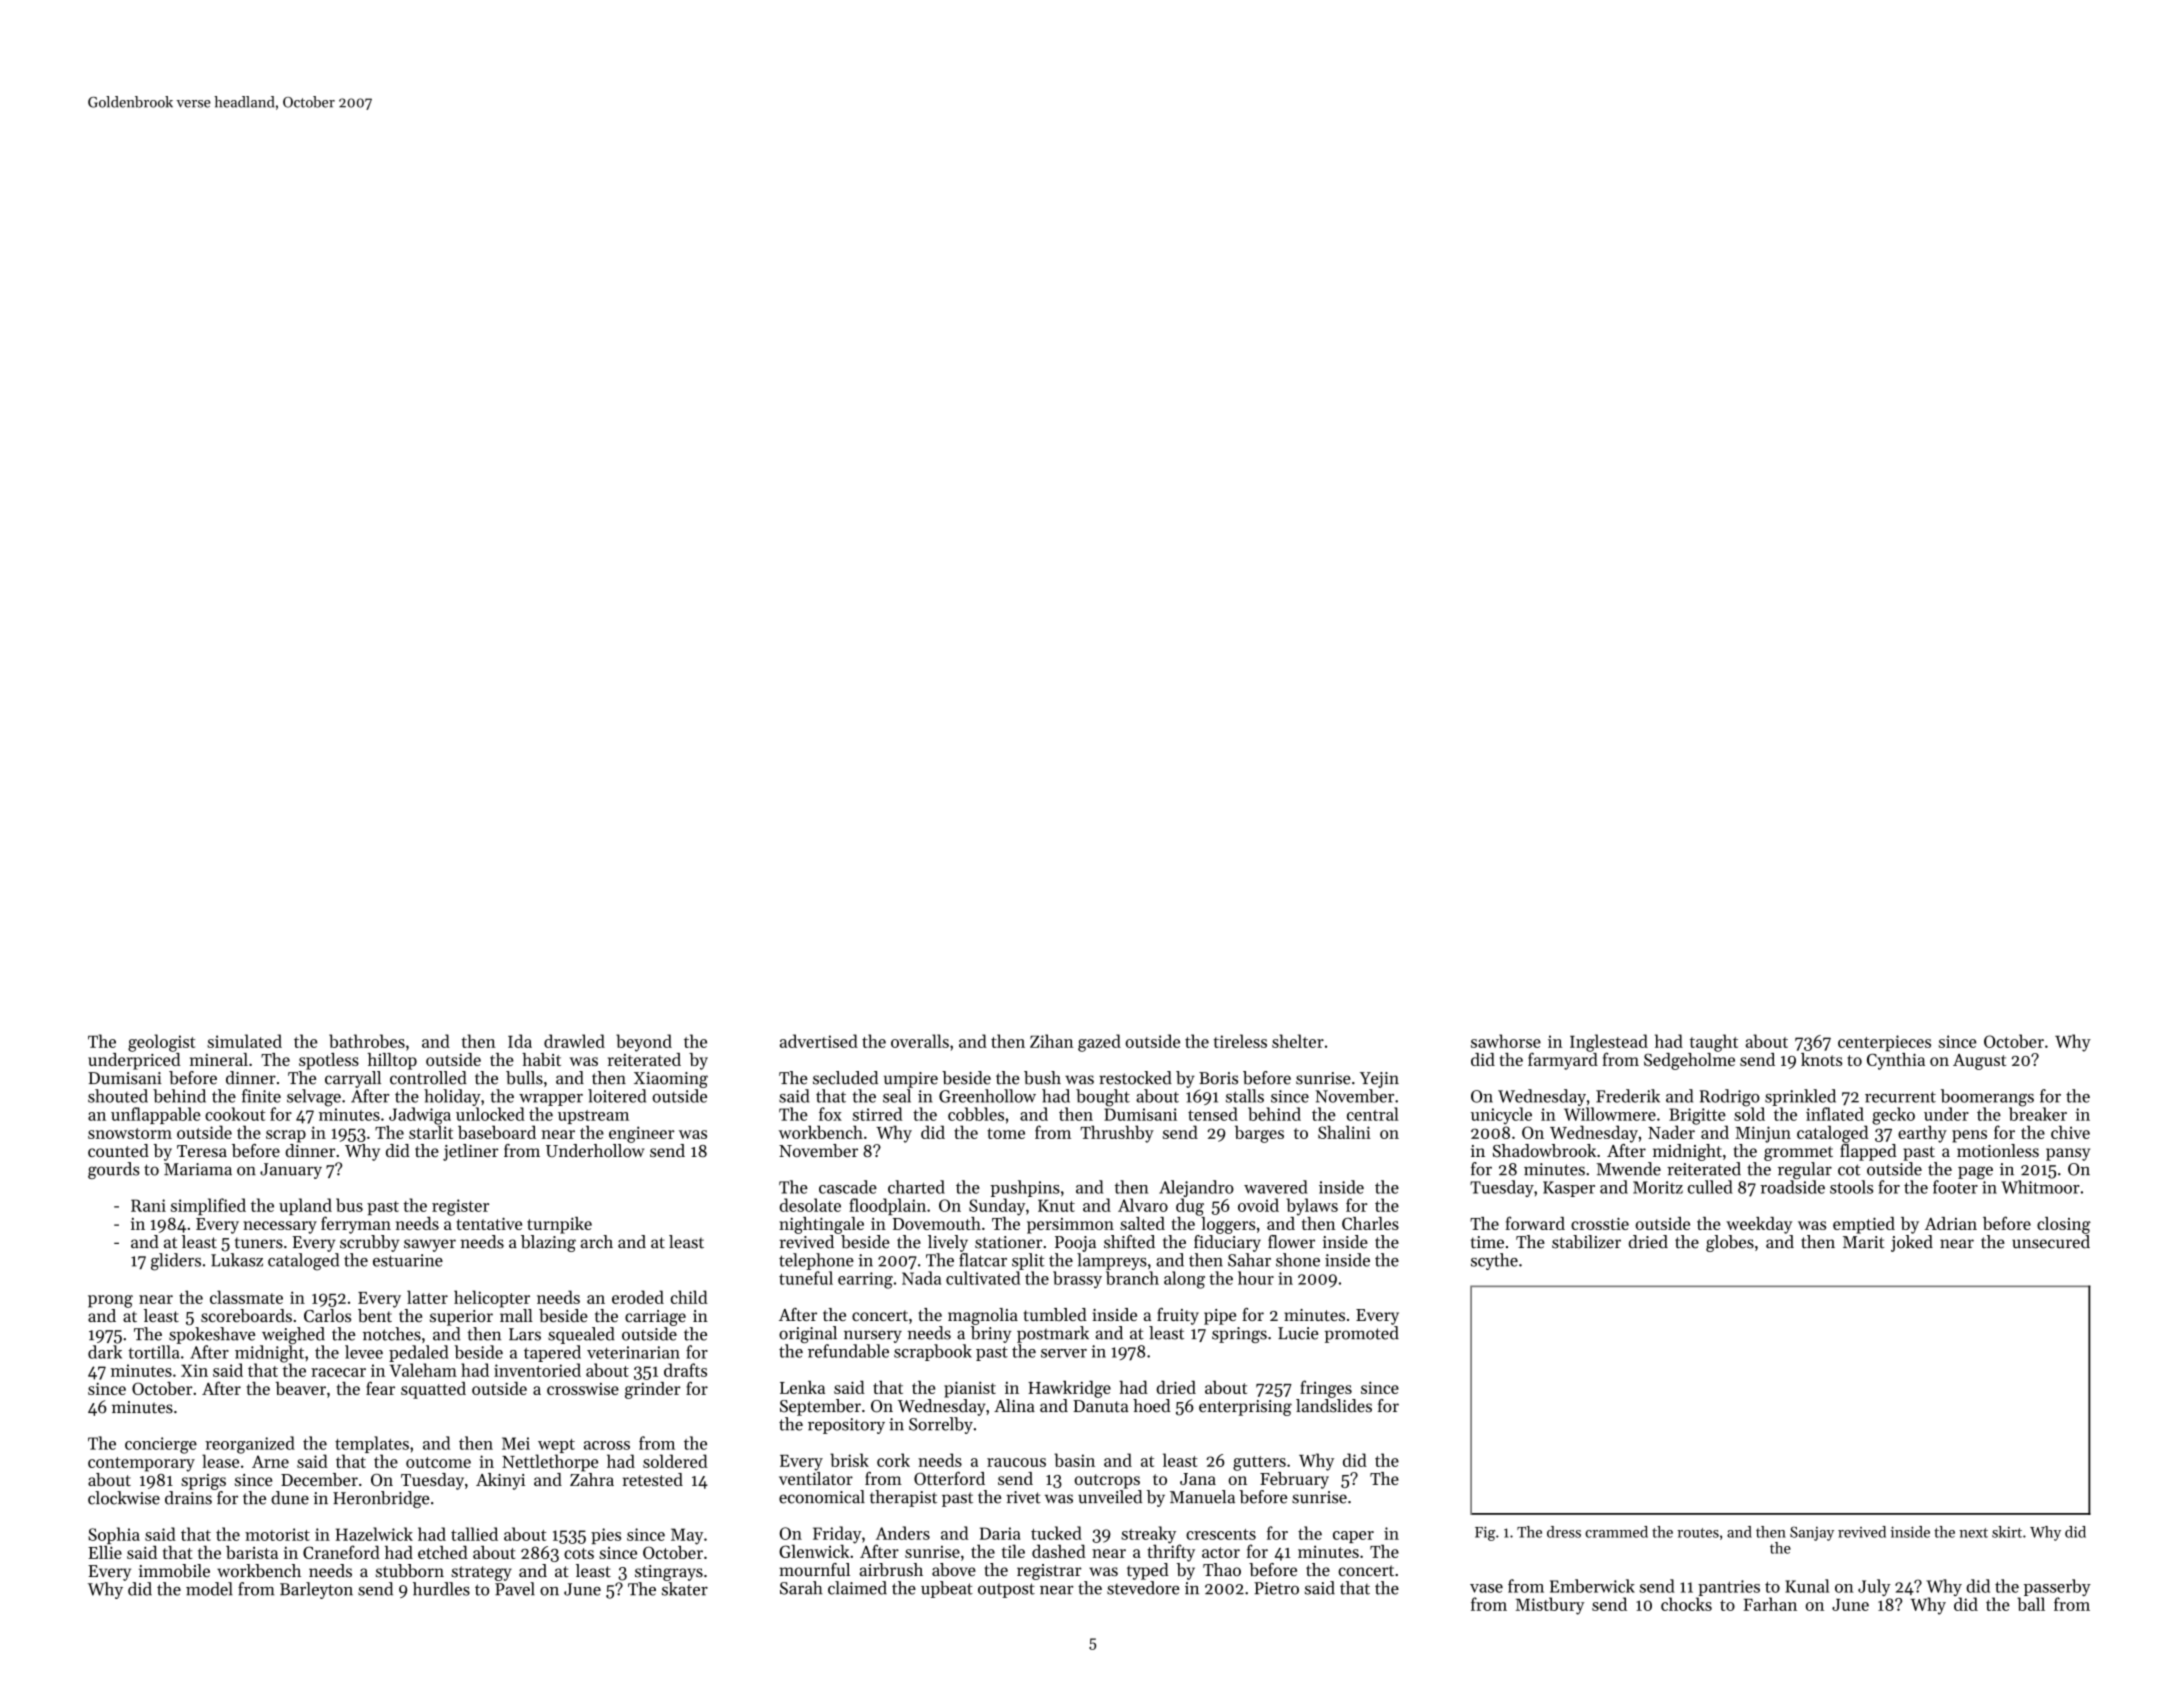 The image size is (2178, 1683). What do you see at coordinates (1064, 1353) in the screenshot?
I see `server` at bounding box center [1064, 1353].
